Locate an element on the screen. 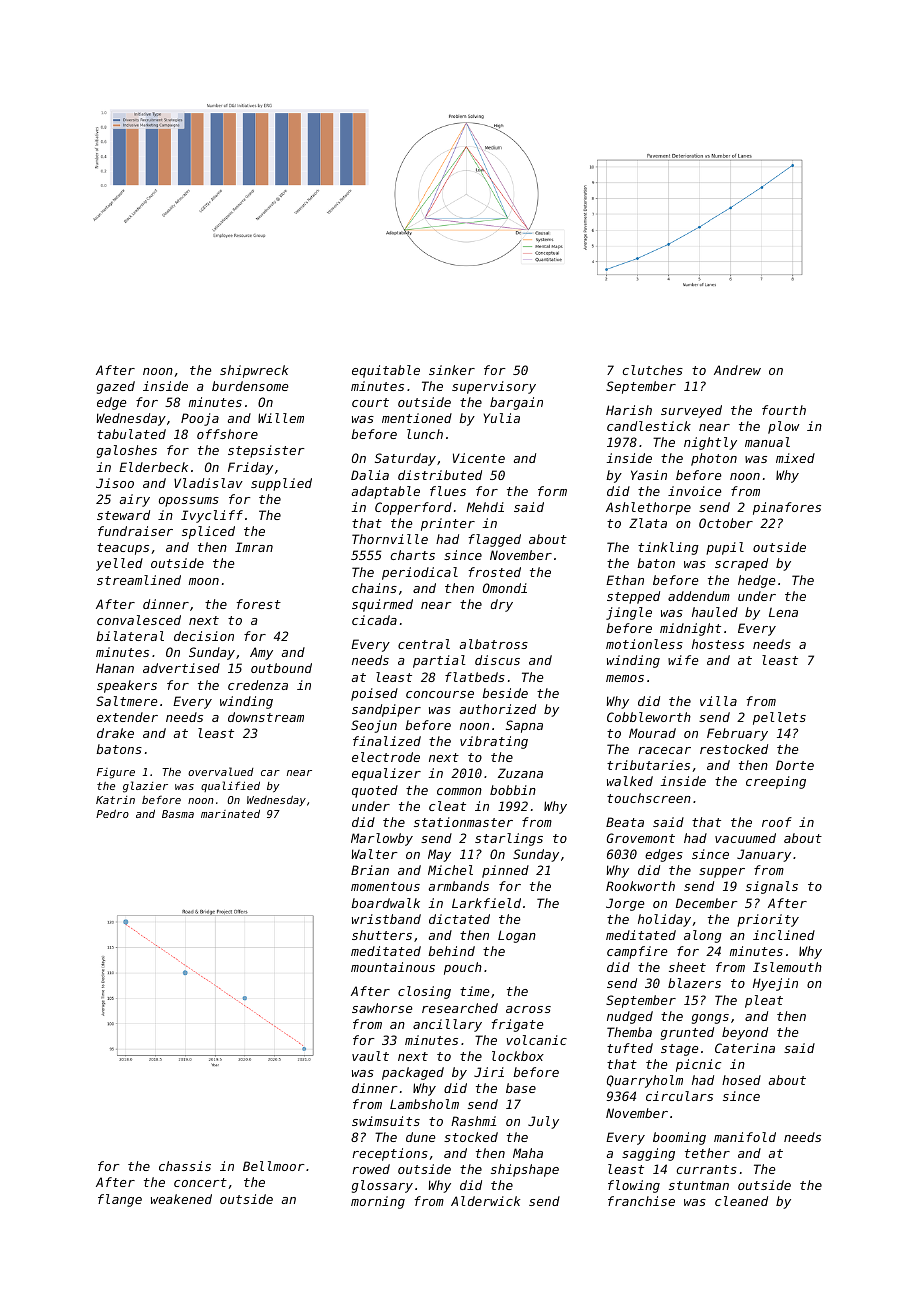 The width and height of the screenshot is (924, 1308). Elderbeck is located at coordinates (153, 467).
